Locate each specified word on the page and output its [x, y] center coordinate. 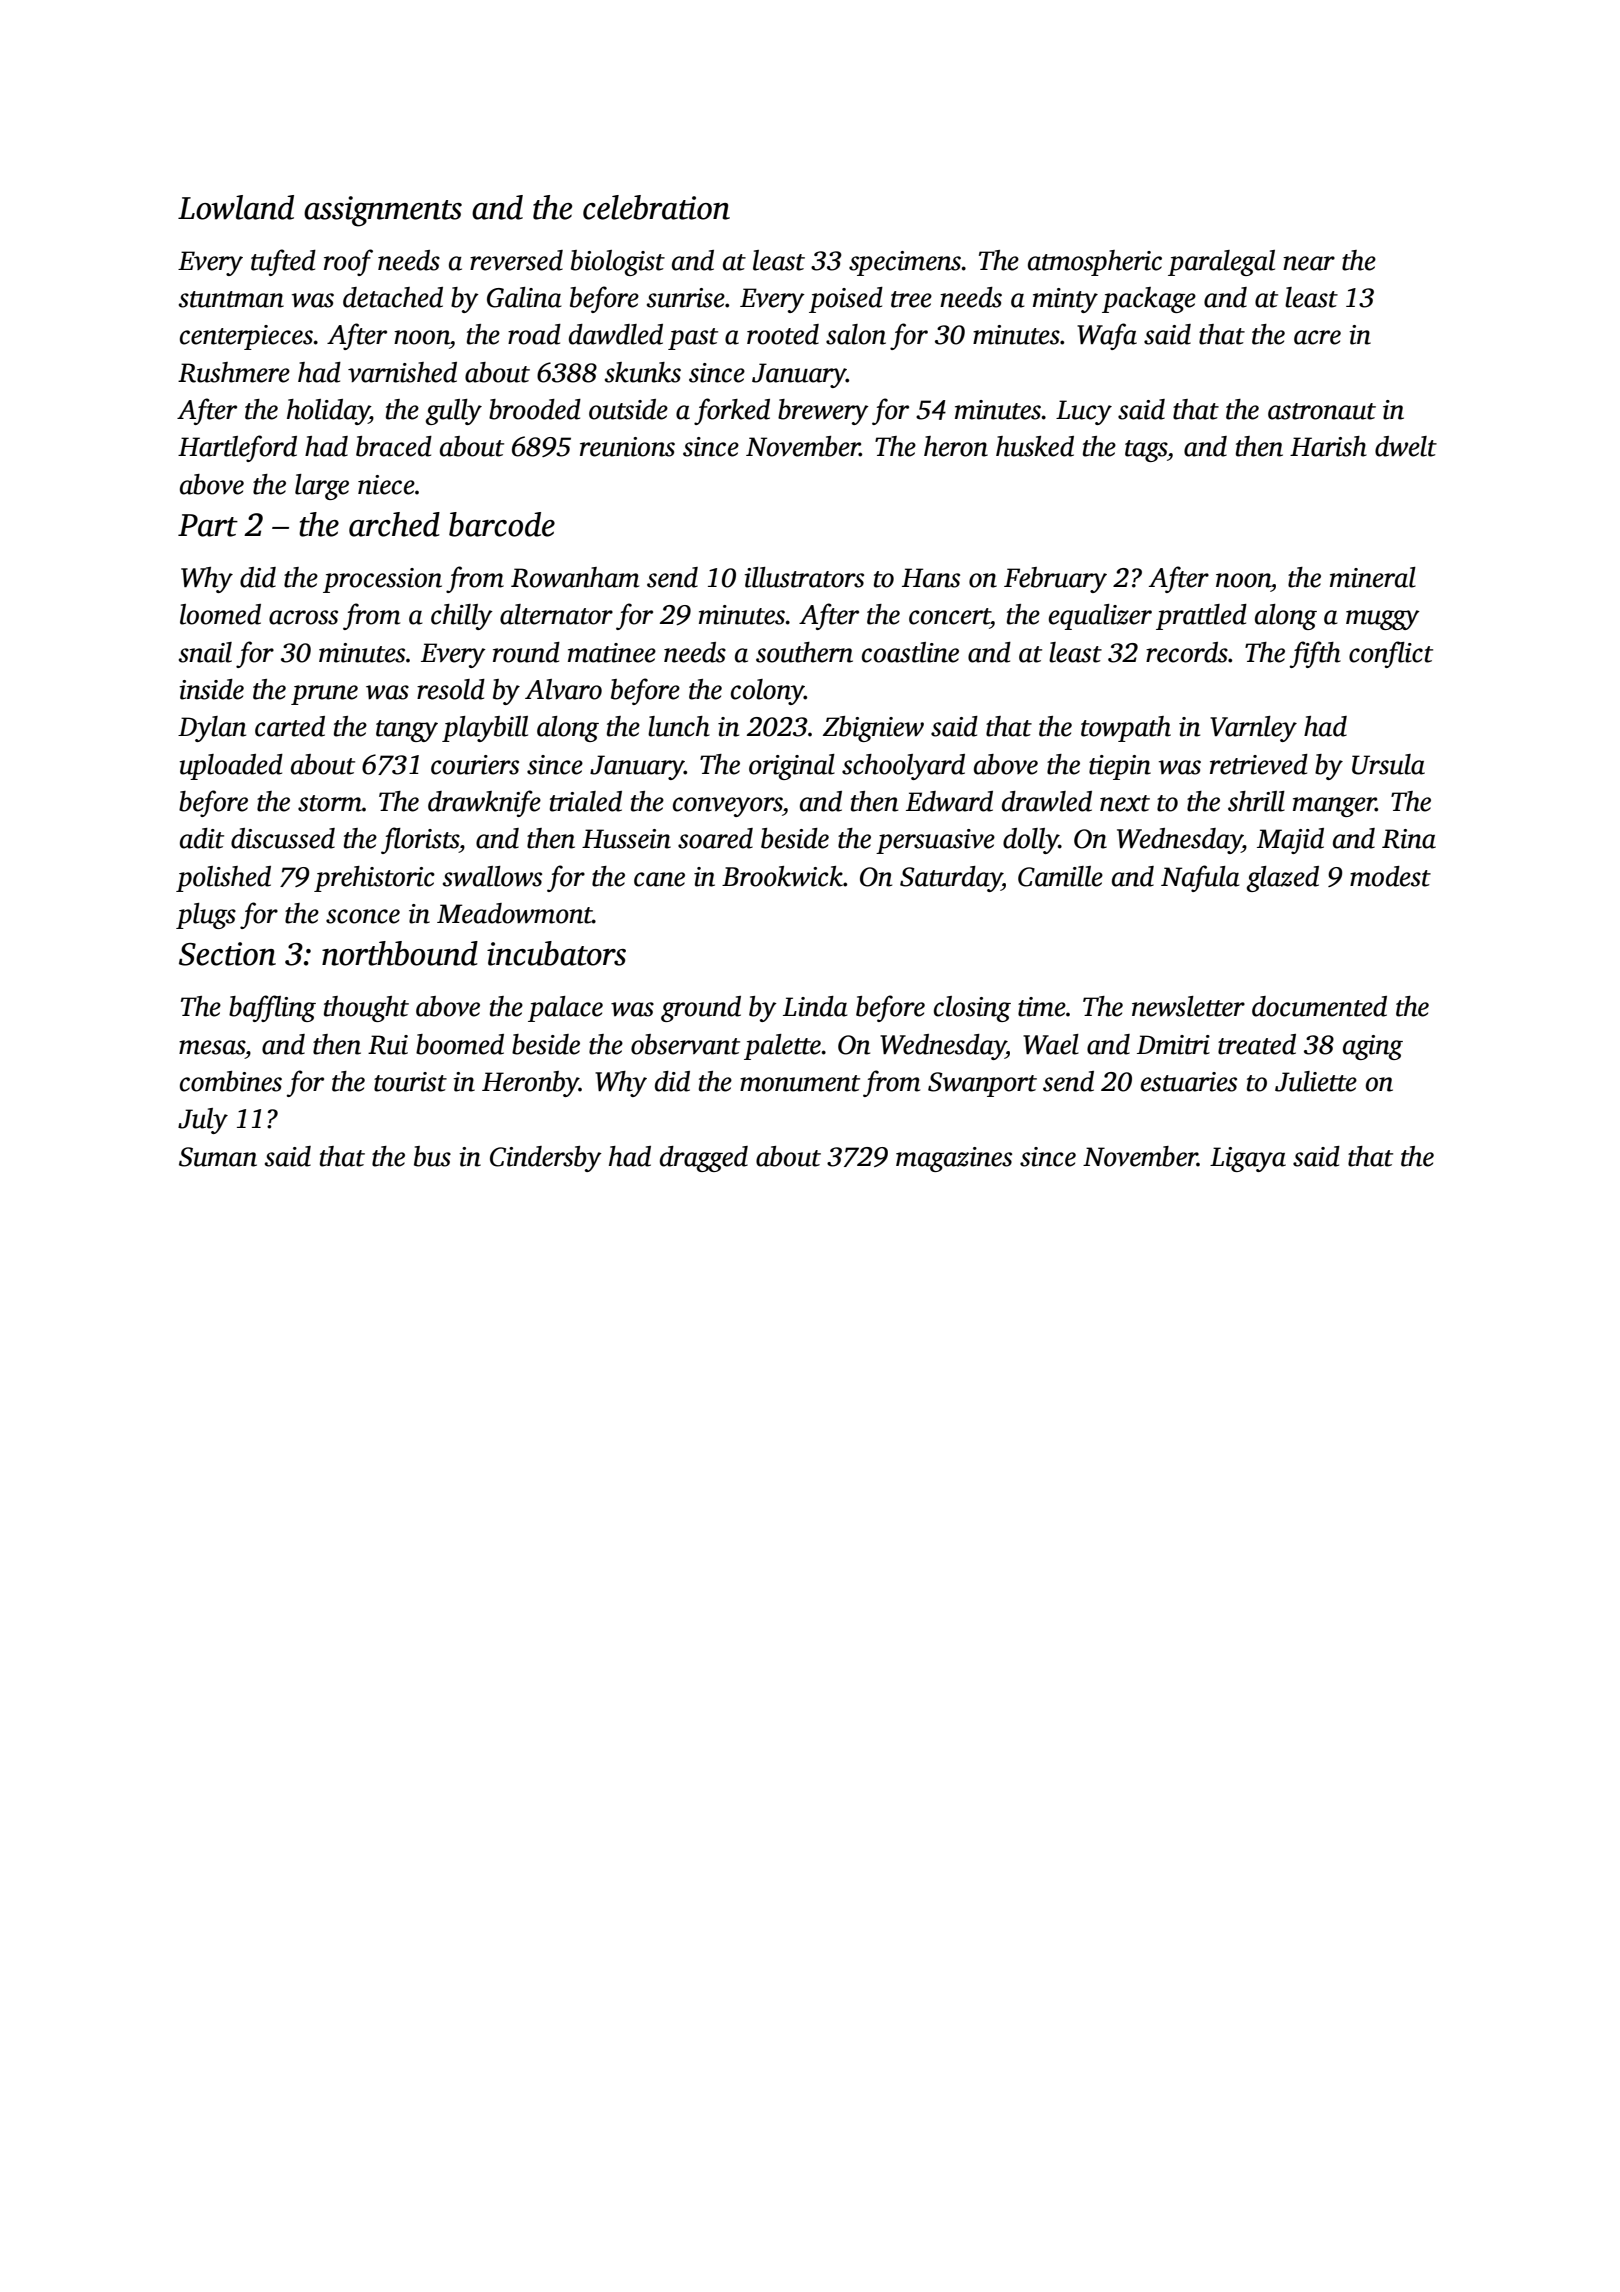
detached [393, 297]
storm [330, 803]
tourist [410, 1082]
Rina [1409, 839]
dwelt [1406, 446]
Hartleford [237, 448]
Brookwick [782, 876]
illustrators [804, 577]
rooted [783, 334]
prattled [1201, 617]
